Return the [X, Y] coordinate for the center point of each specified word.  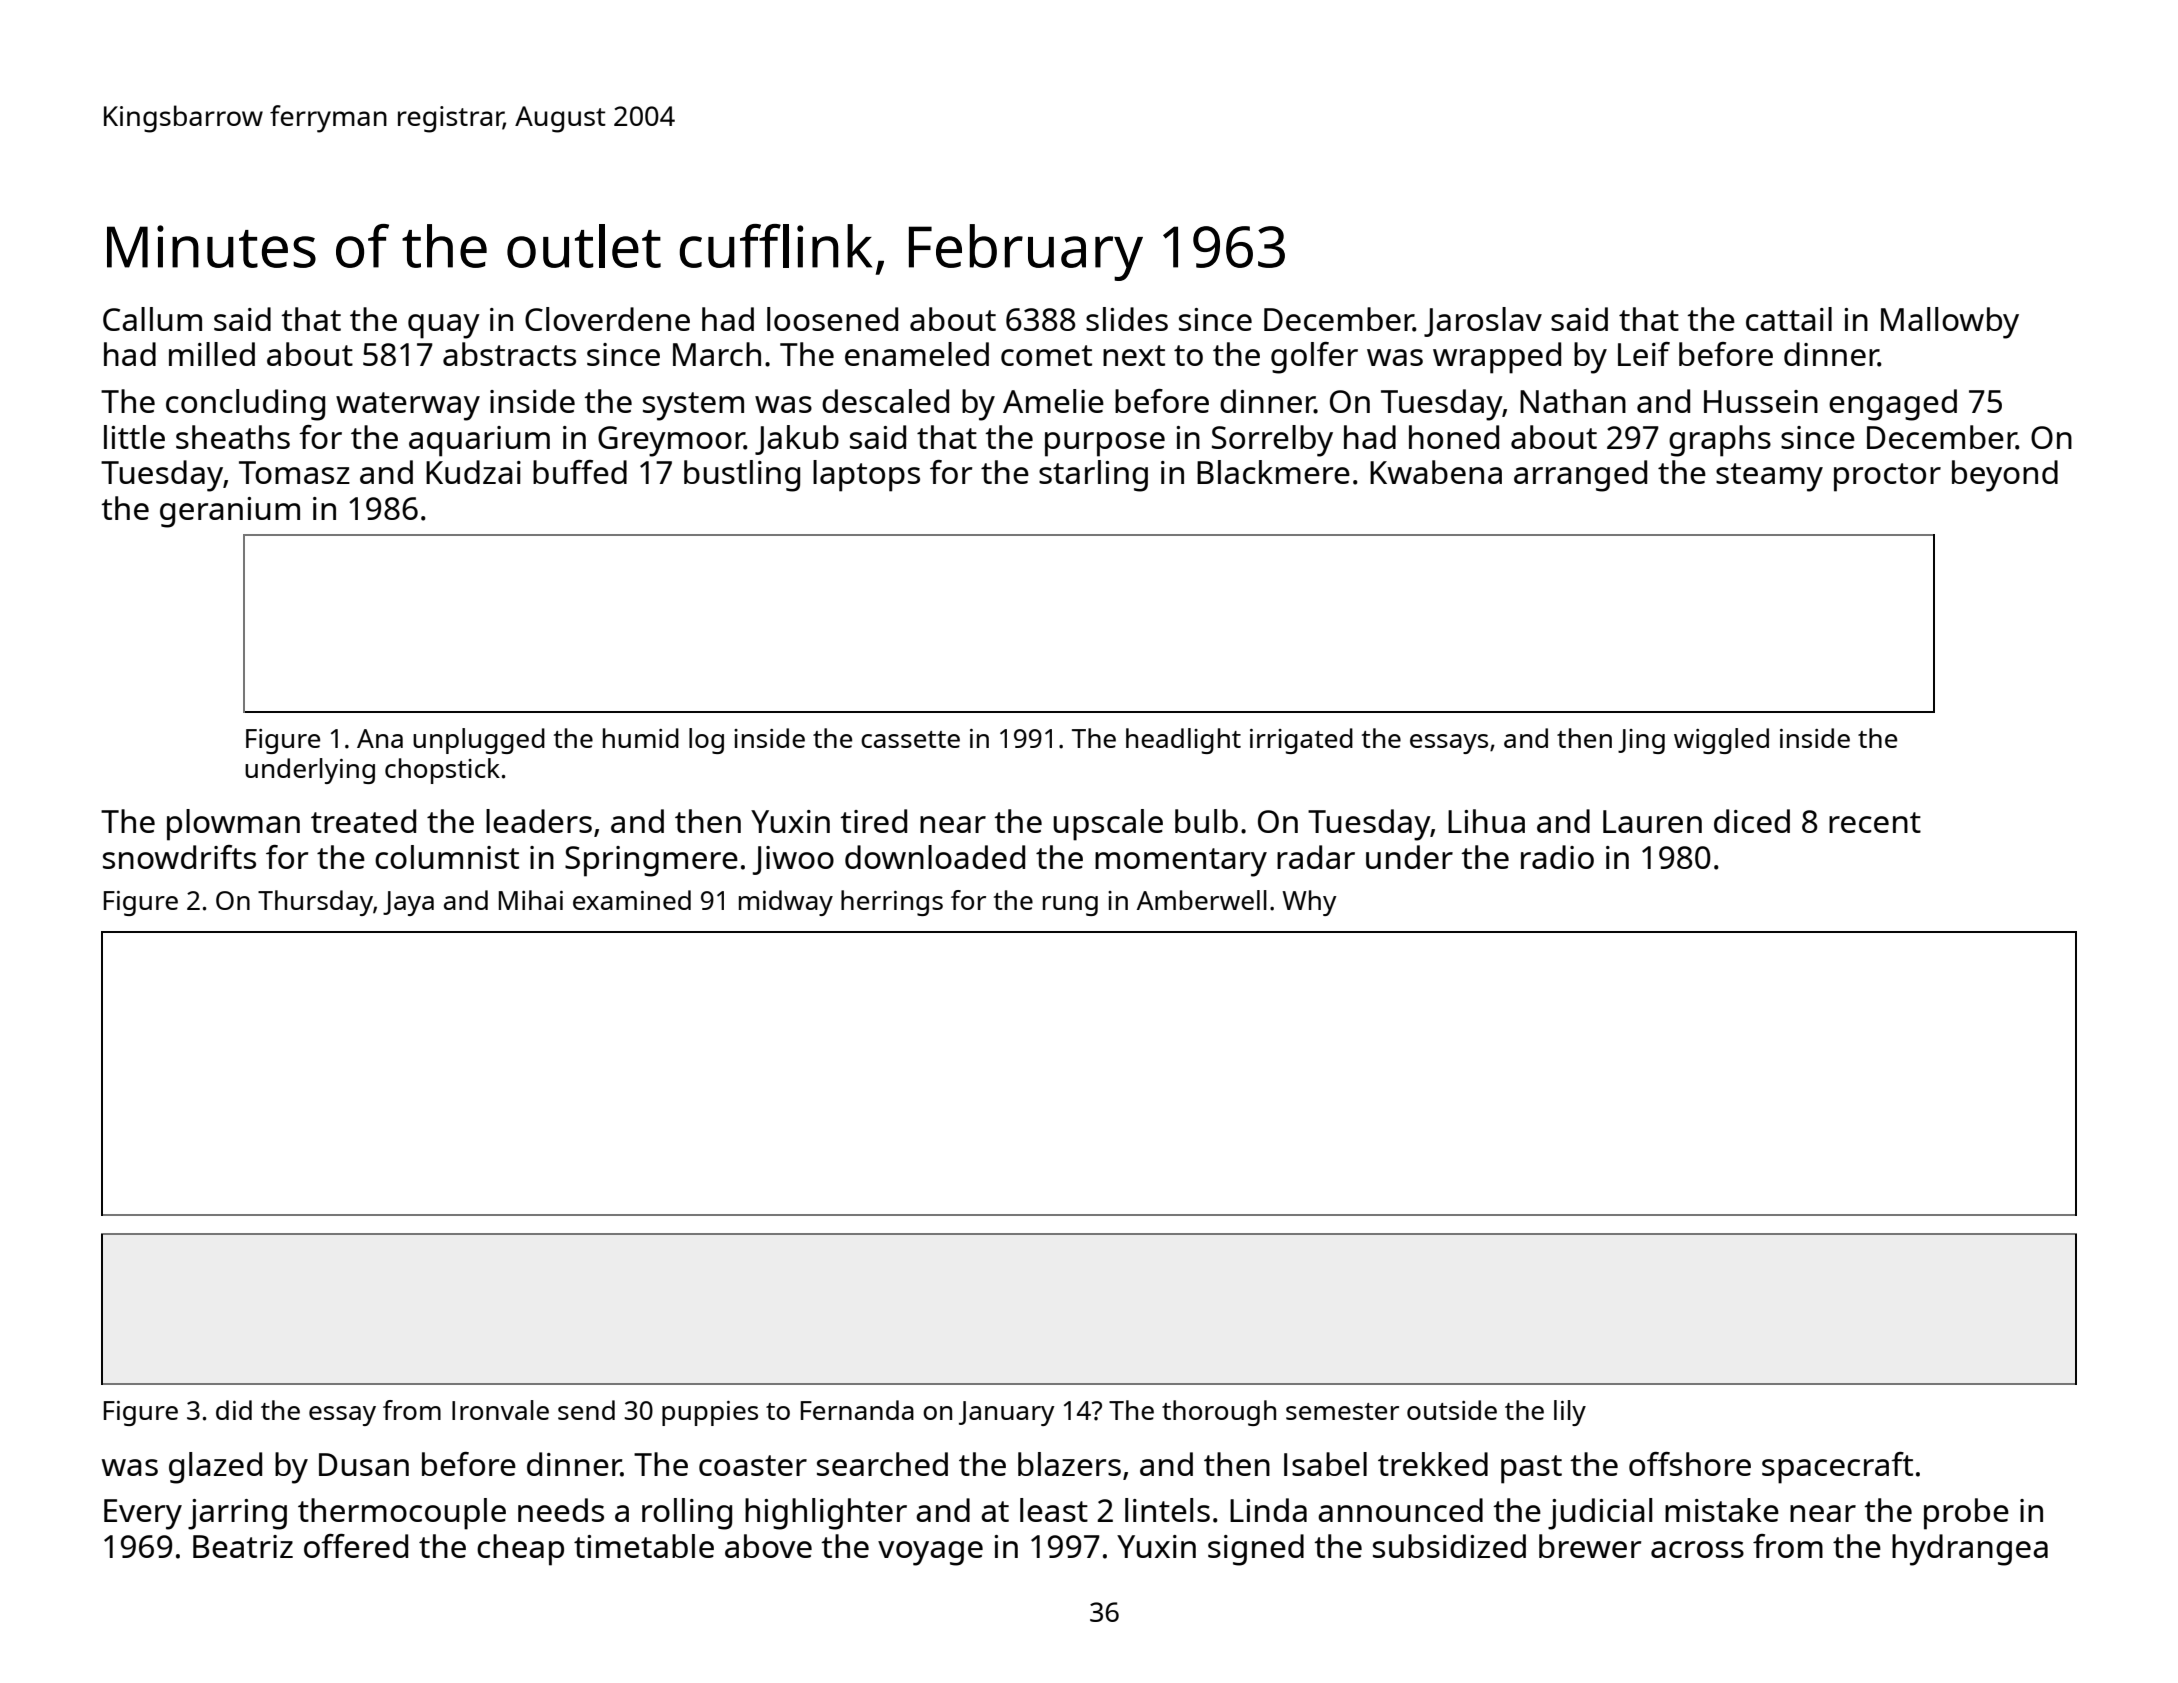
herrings [892, 903]
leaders [539, 821]
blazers [1069, 1464]
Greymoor [671, 441]
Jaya [408, 903]
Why [1309, 903]
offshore [1690, 1464]
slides [1127, 319]
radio [1557, 857]
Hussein [1761, 401]
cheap [520, 1550]
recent [1875, 822]
